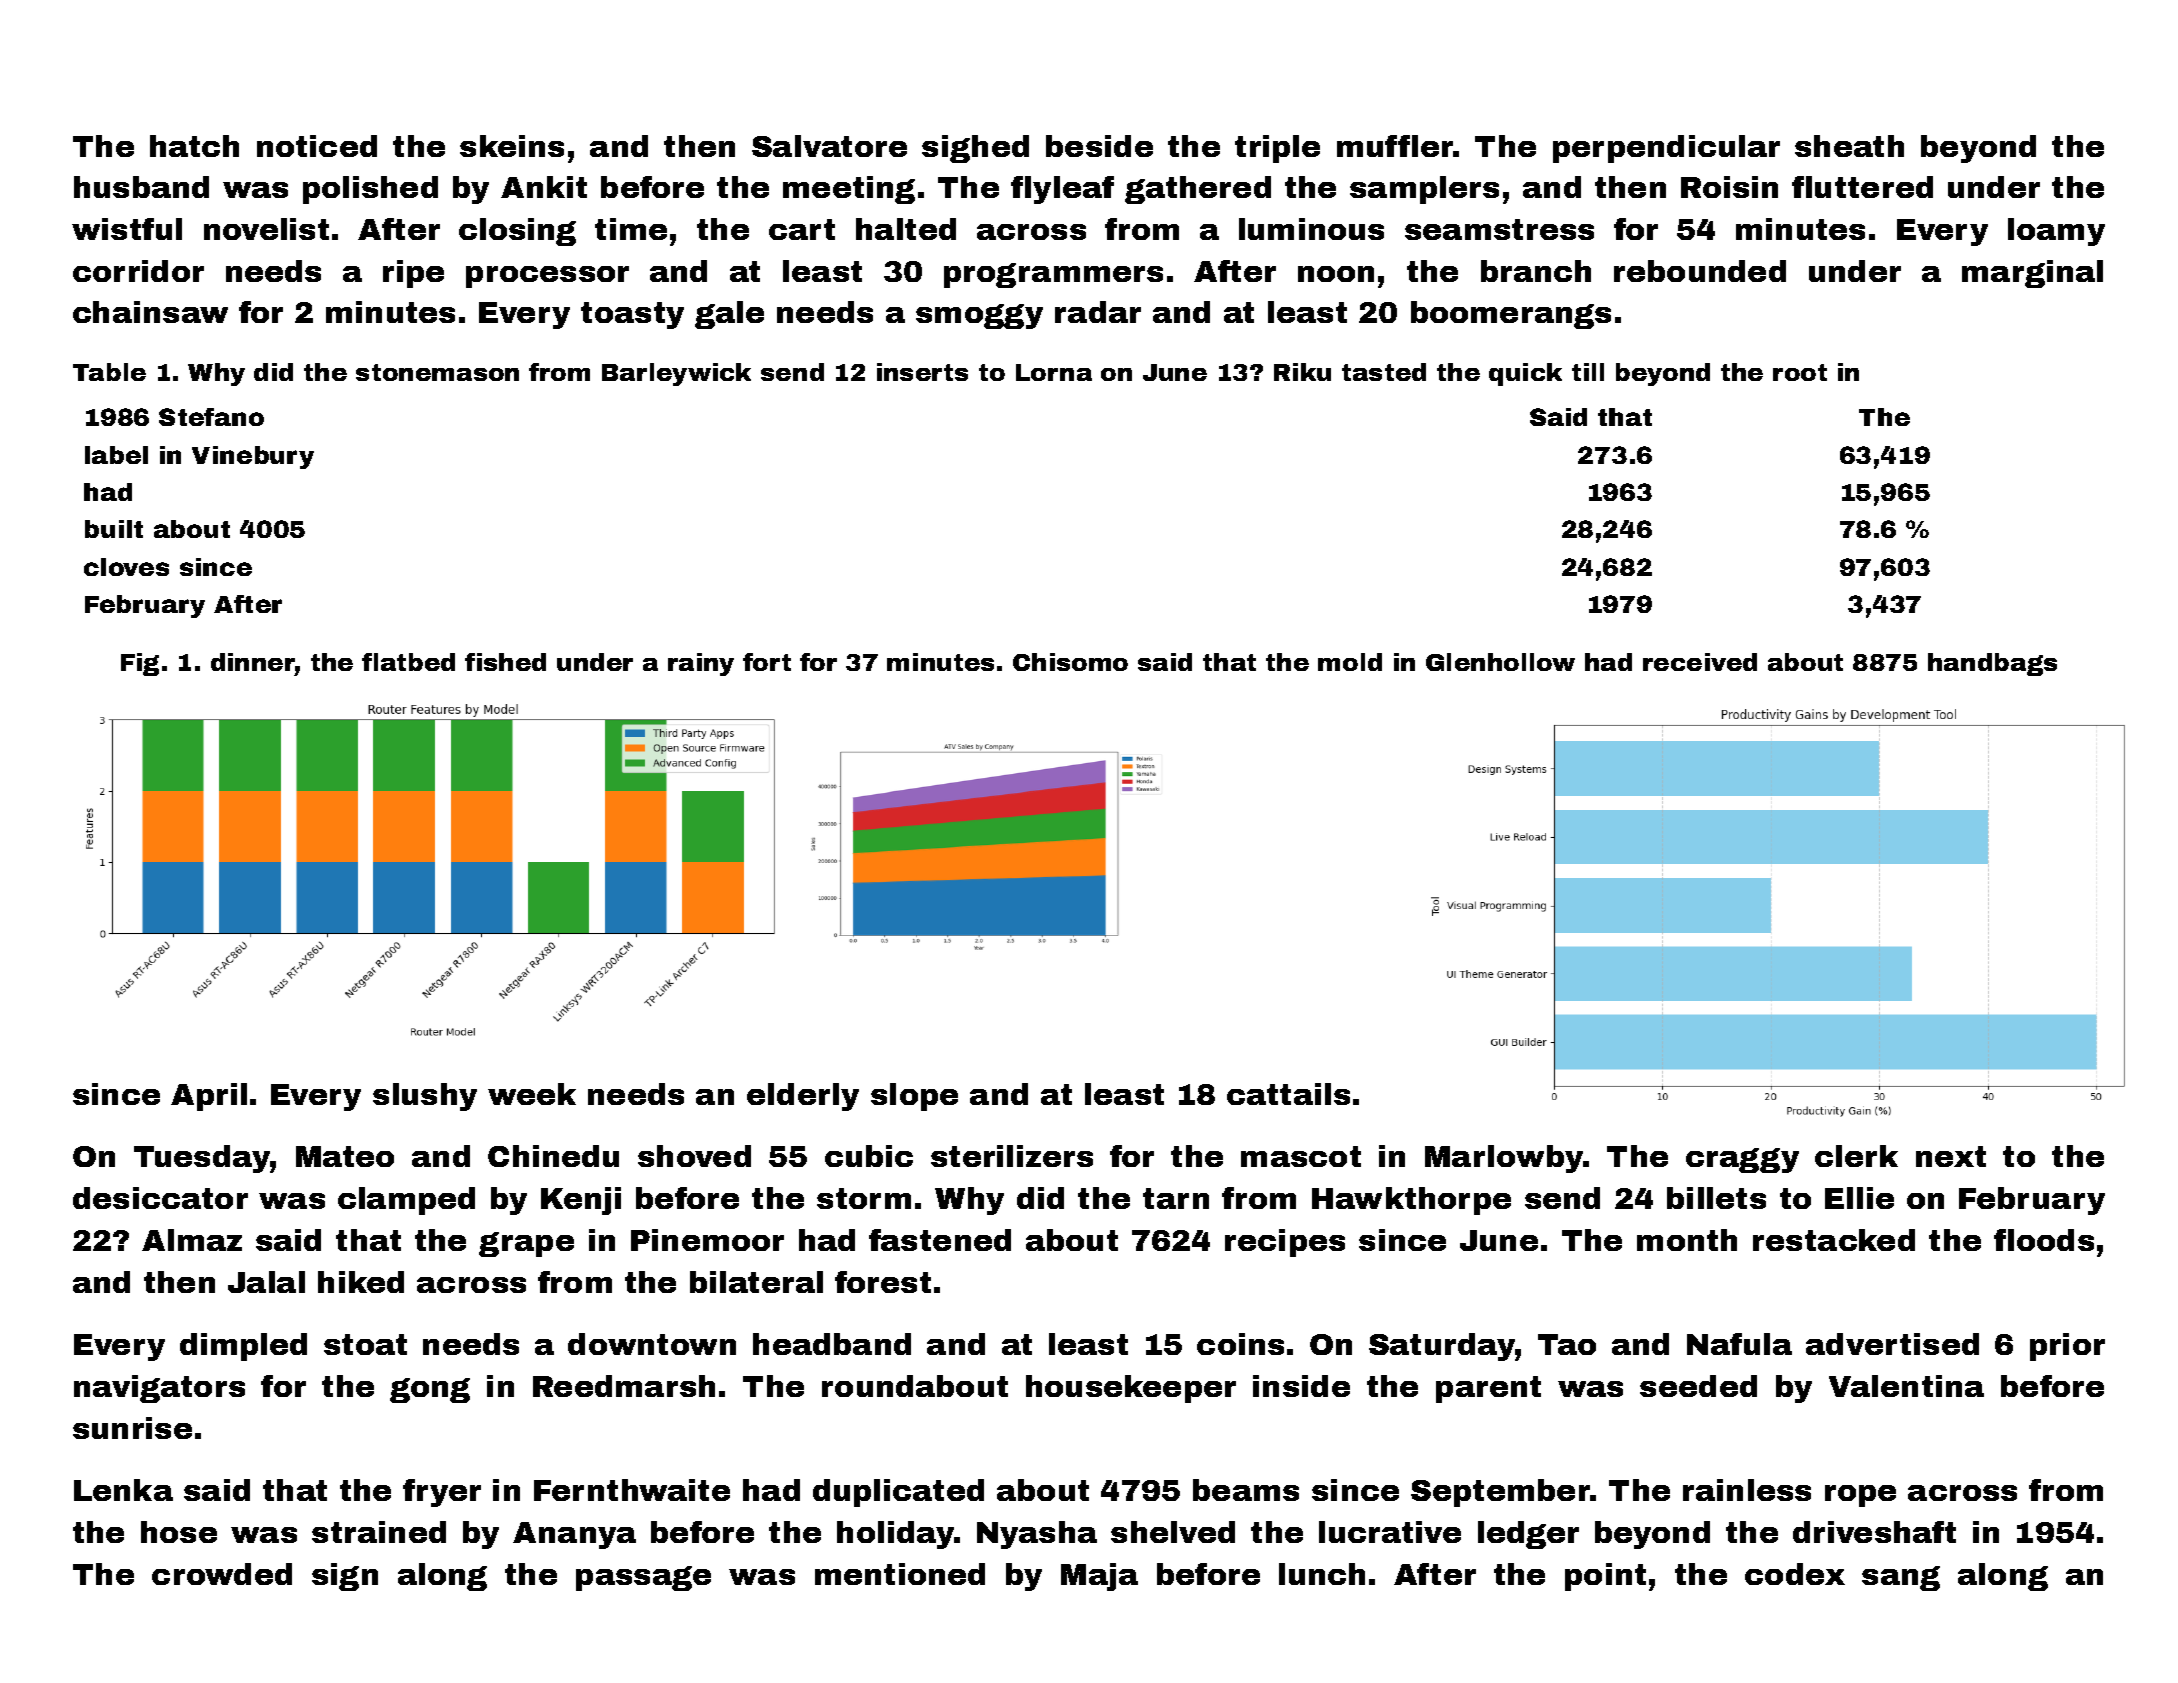 The width and height of the document is (2178, 1683). Describe the element at coordinates (1849, 146) in the document. I see `sheath` at that location.
